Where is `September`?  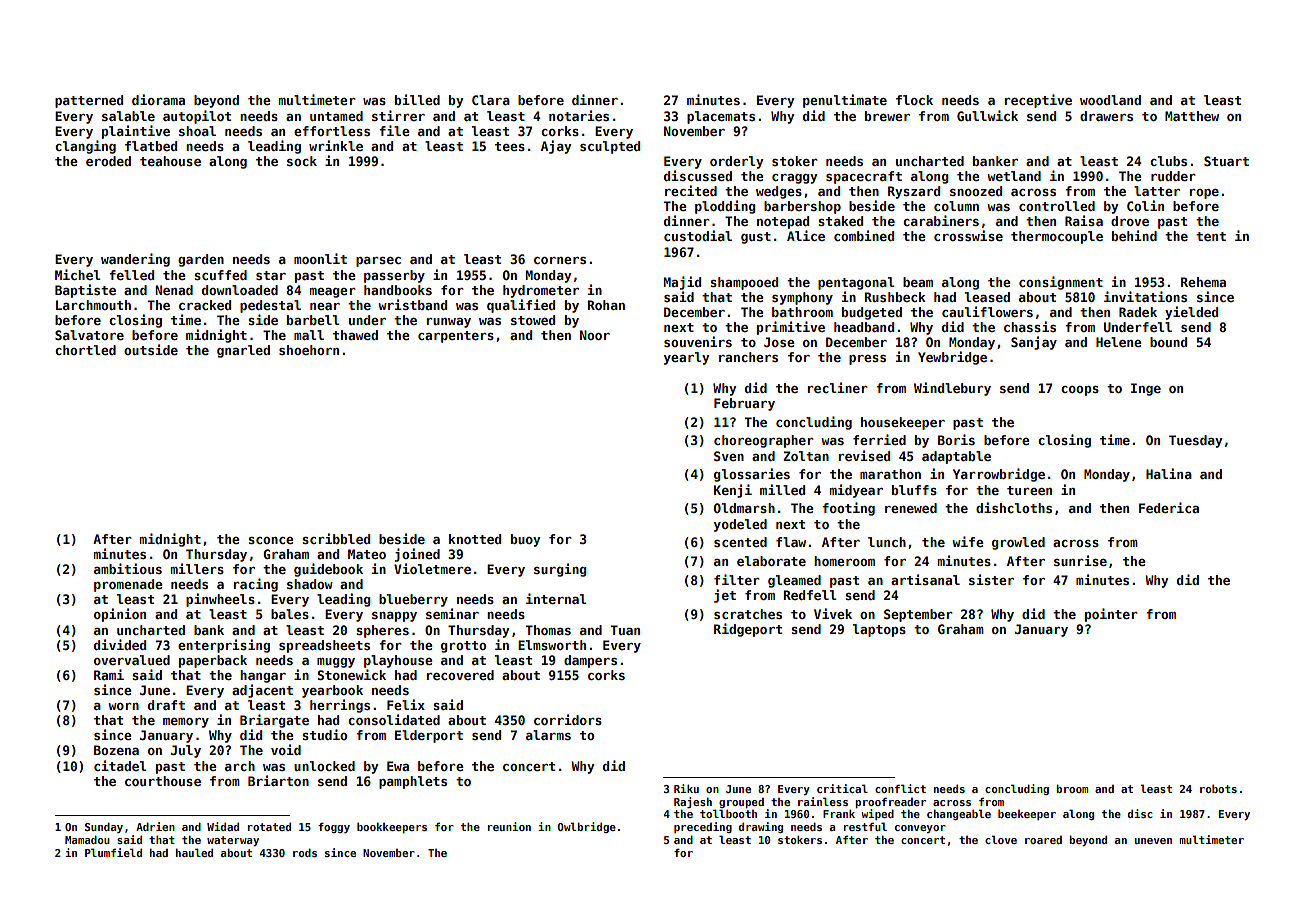 September is located at coordinates (918, 615).
